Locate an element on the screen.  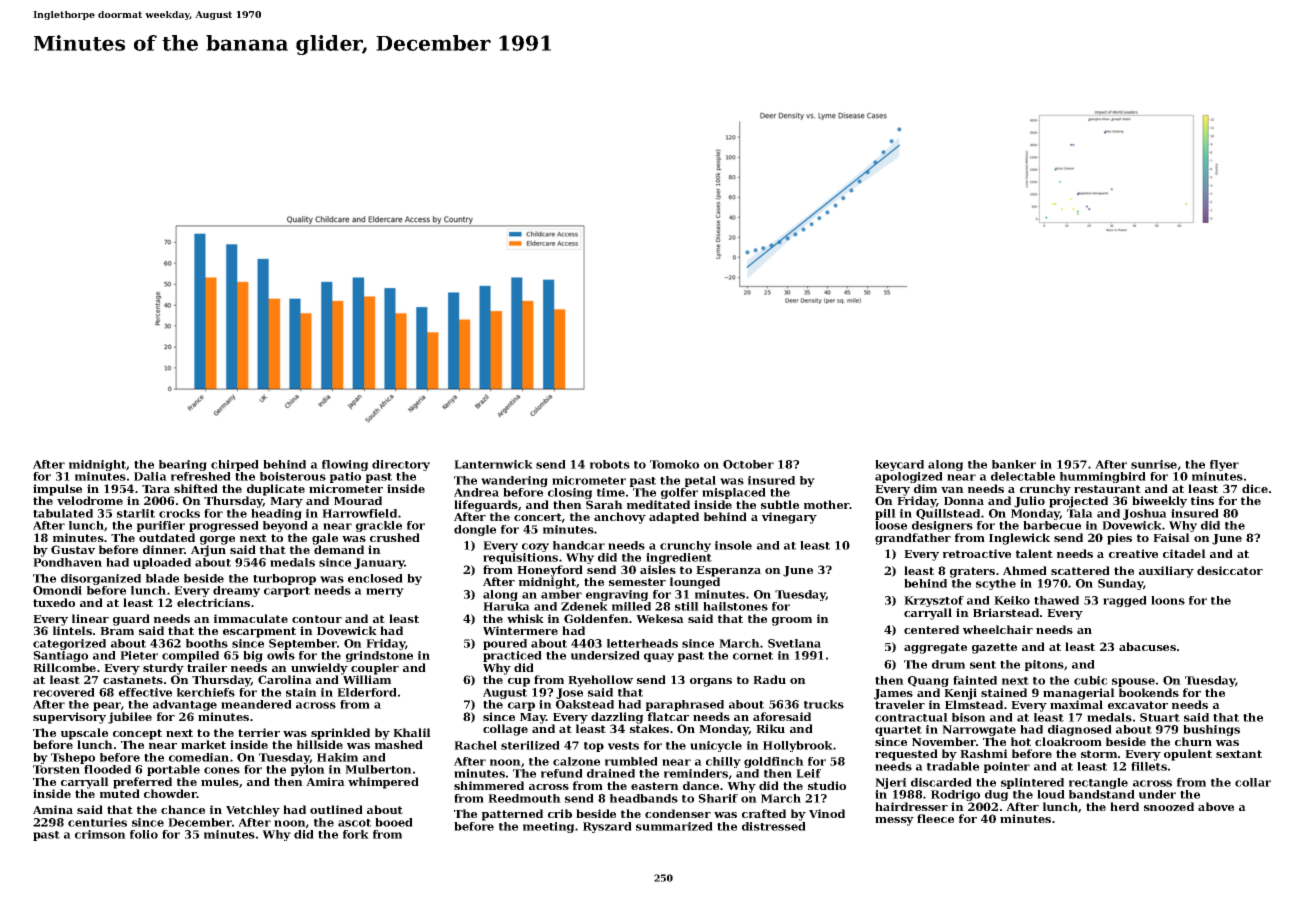
Tomoko is located at coordinates (674, 464).
